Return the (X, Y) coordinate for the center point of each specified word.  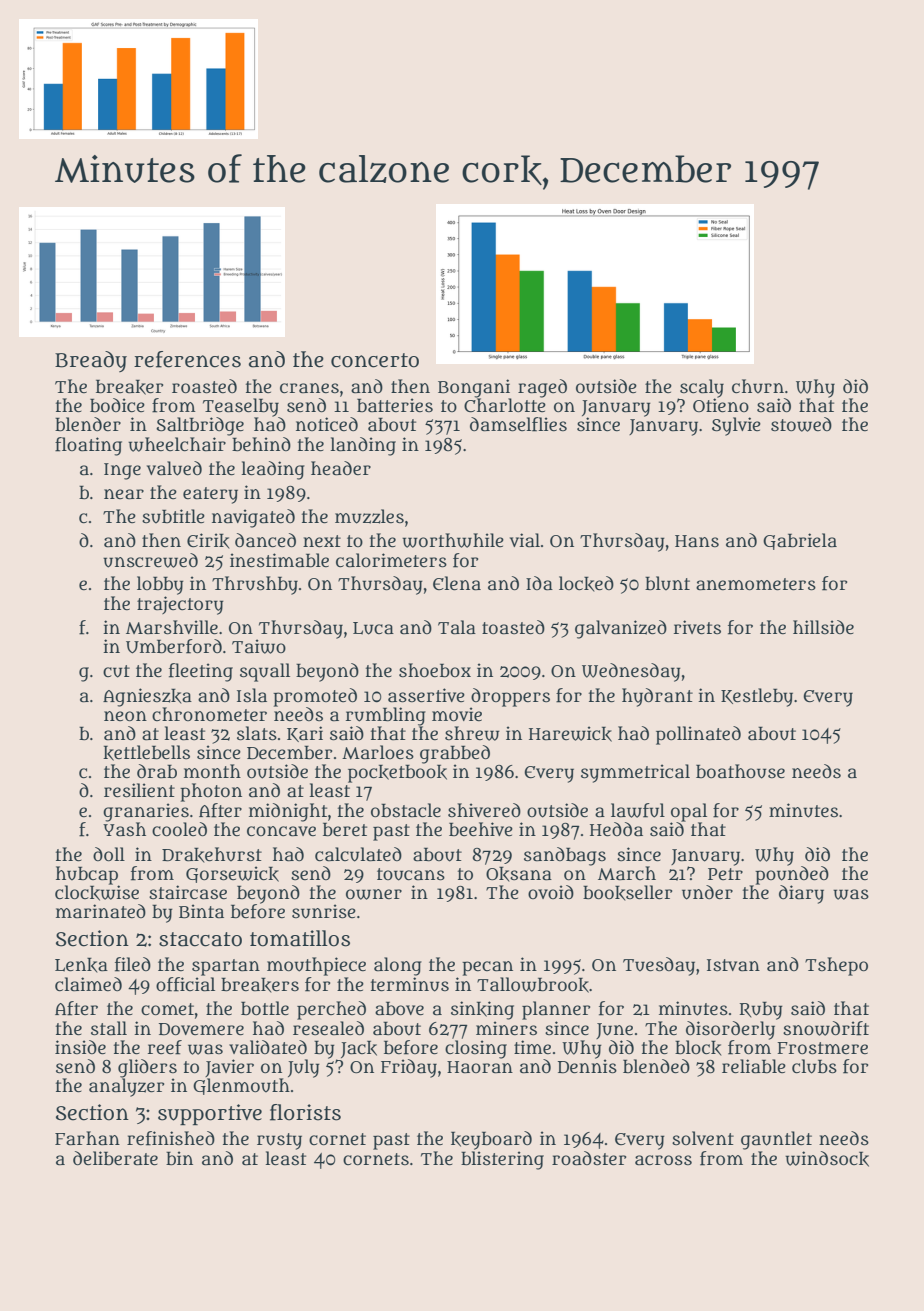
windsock (827, 1159)
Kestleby (757, 697)
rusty (279, 1141)
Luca (373, 628)
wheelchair (177, 444)
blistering (502, 1160)
